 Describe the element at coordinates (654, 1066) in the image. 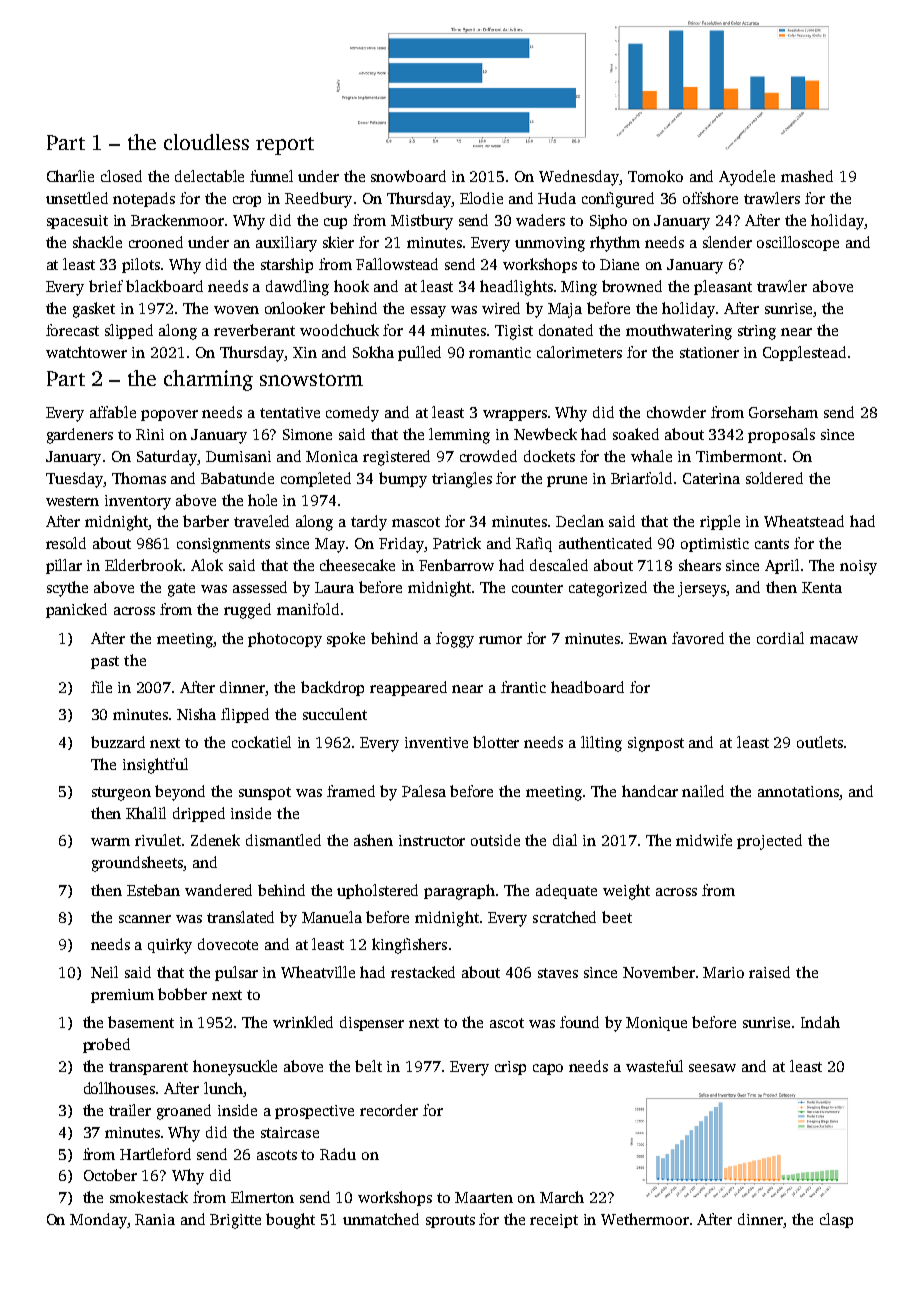

I see `wasteful` at that location.
